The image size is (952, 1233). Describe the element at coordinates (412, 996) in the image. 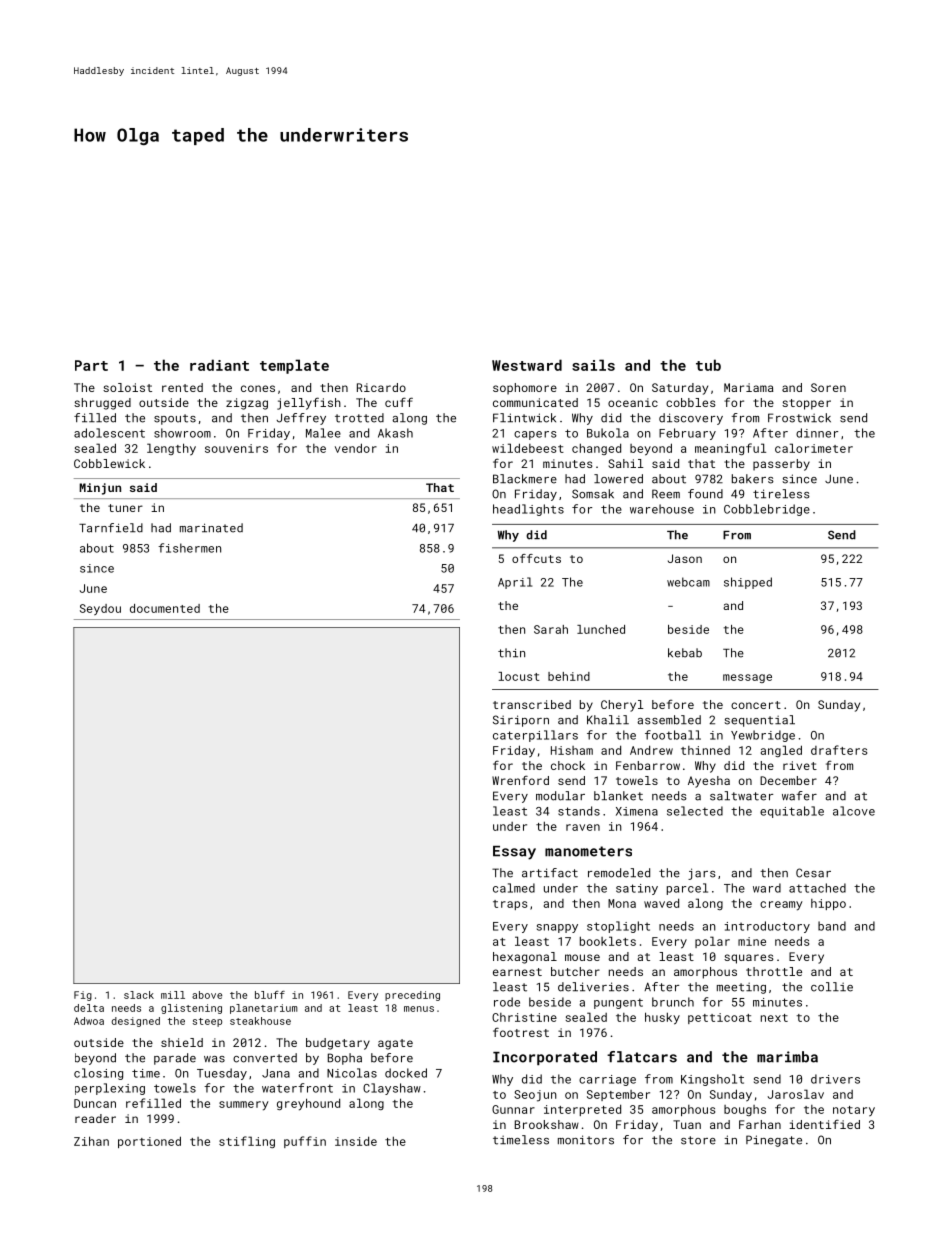

I see `preceding` at that location.
